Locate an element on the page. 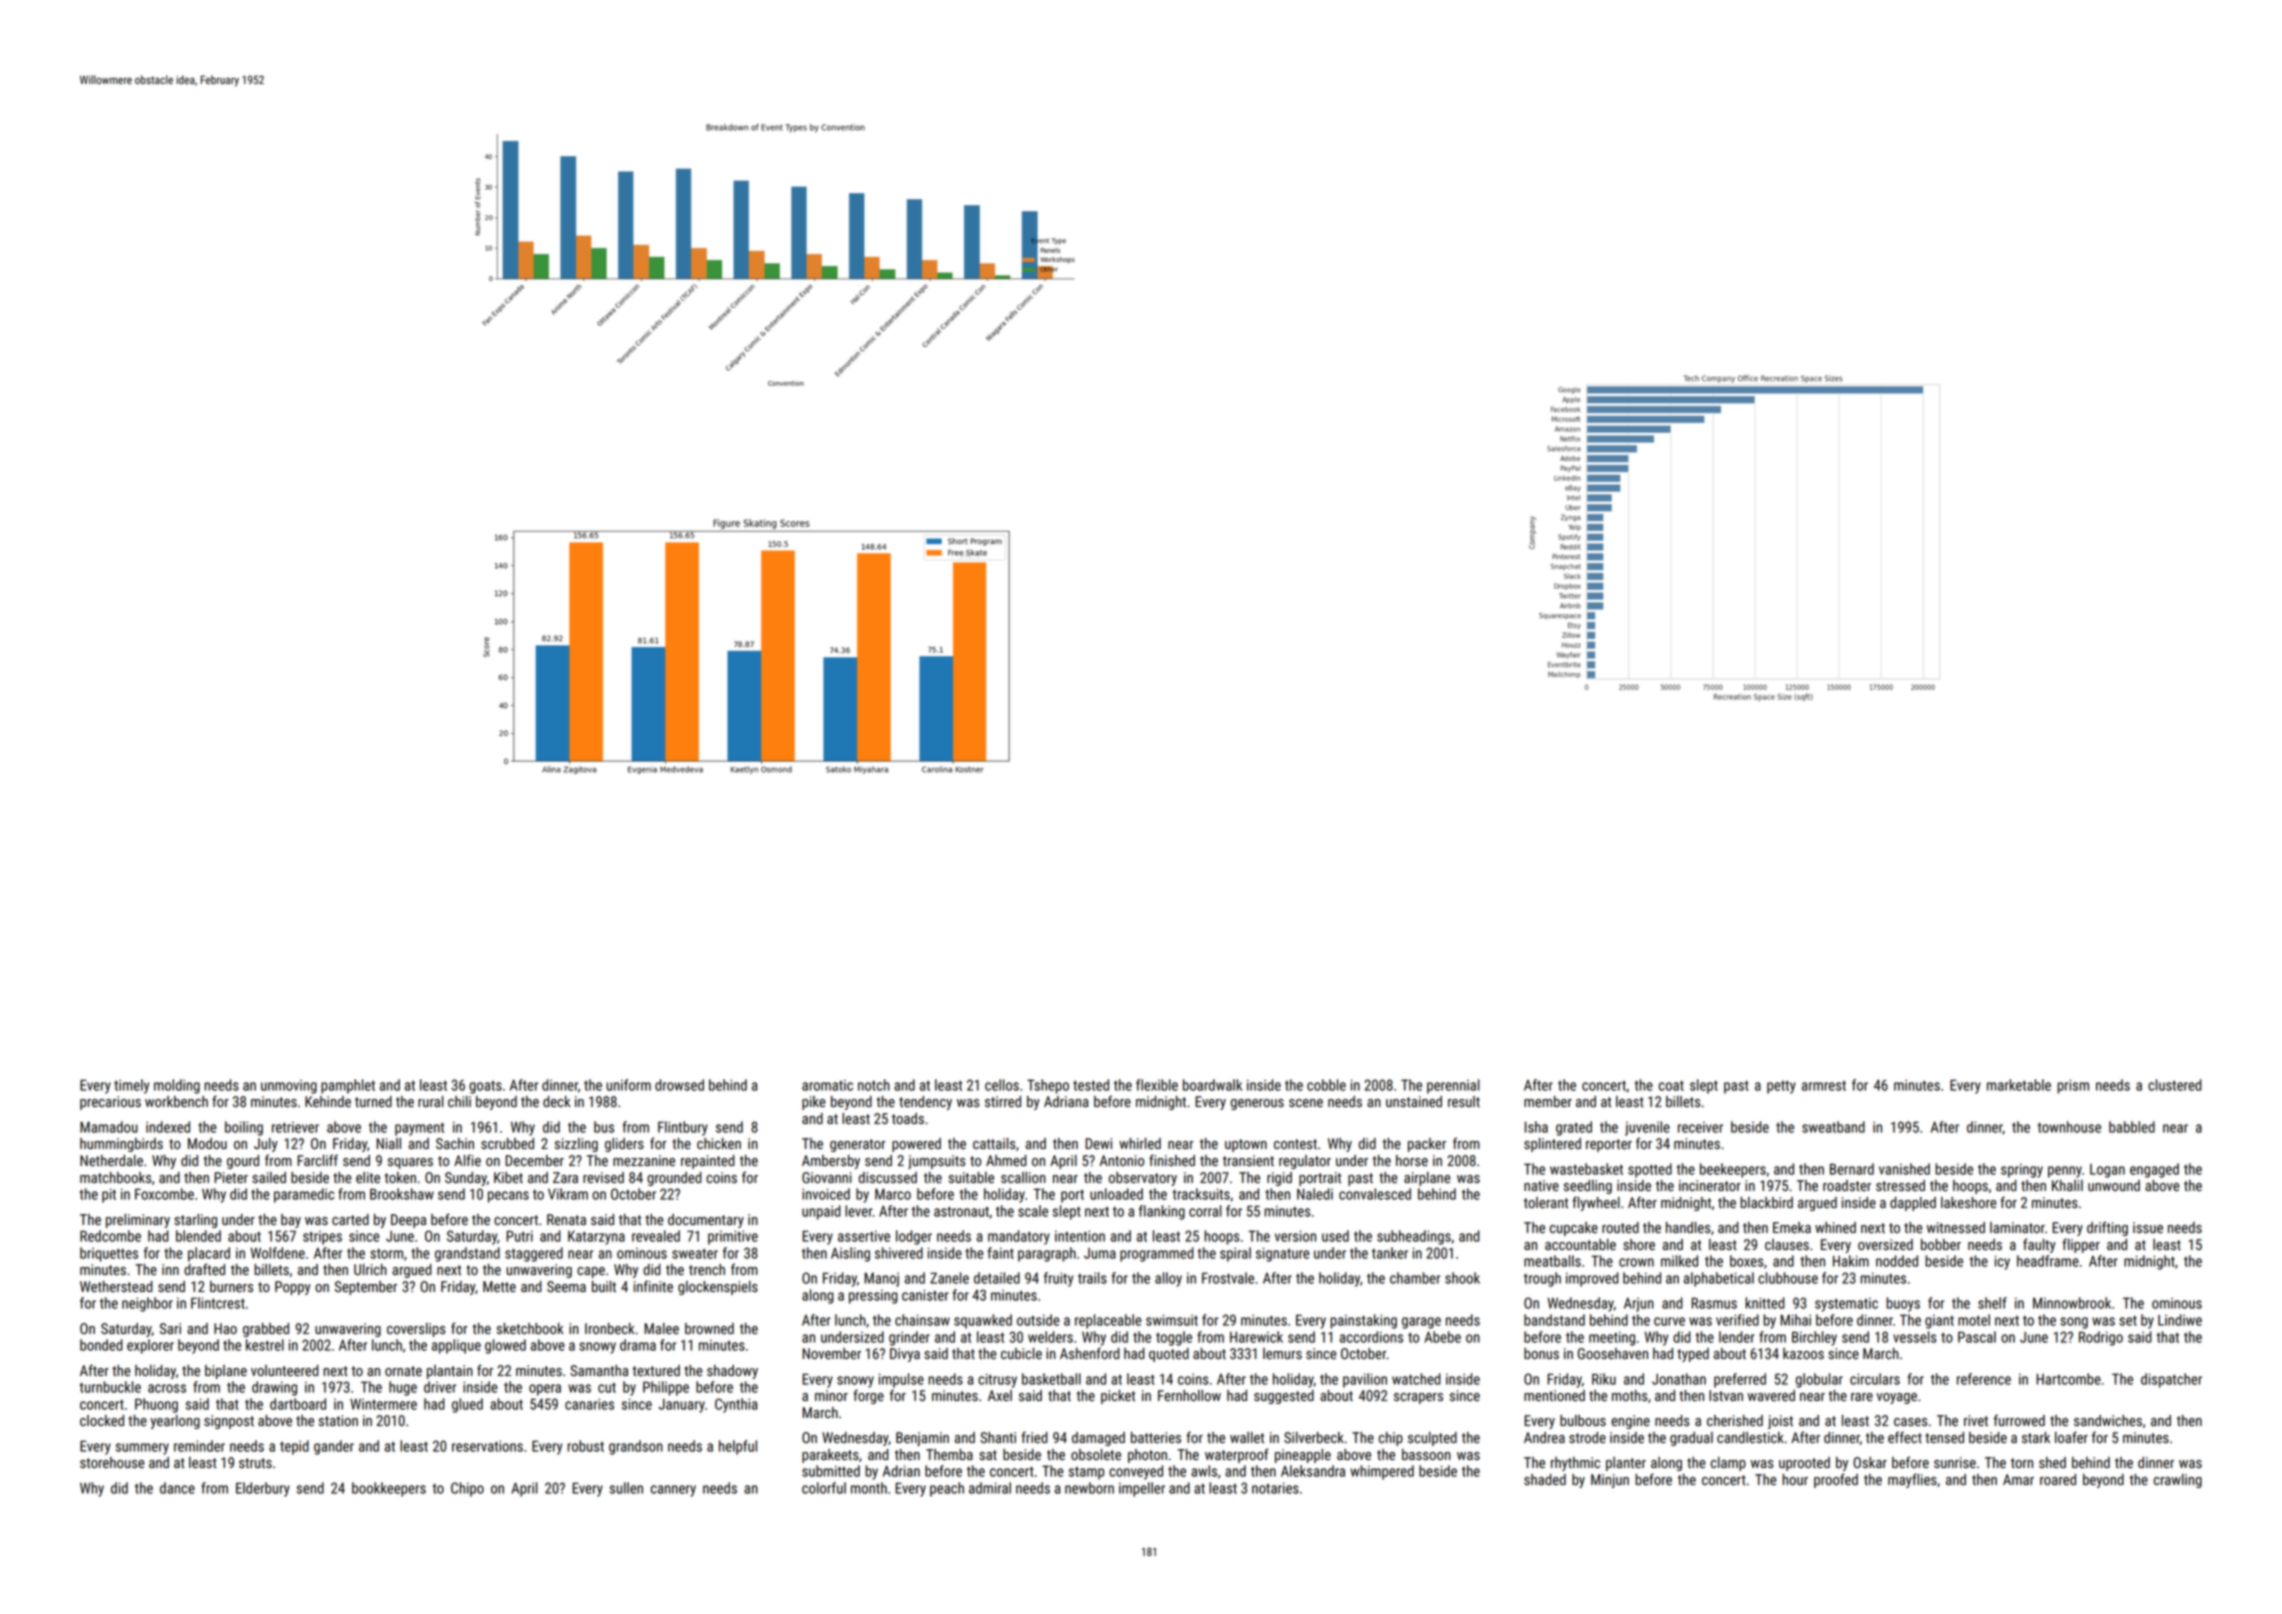  Themba is located at coordinates (949, 1454).
